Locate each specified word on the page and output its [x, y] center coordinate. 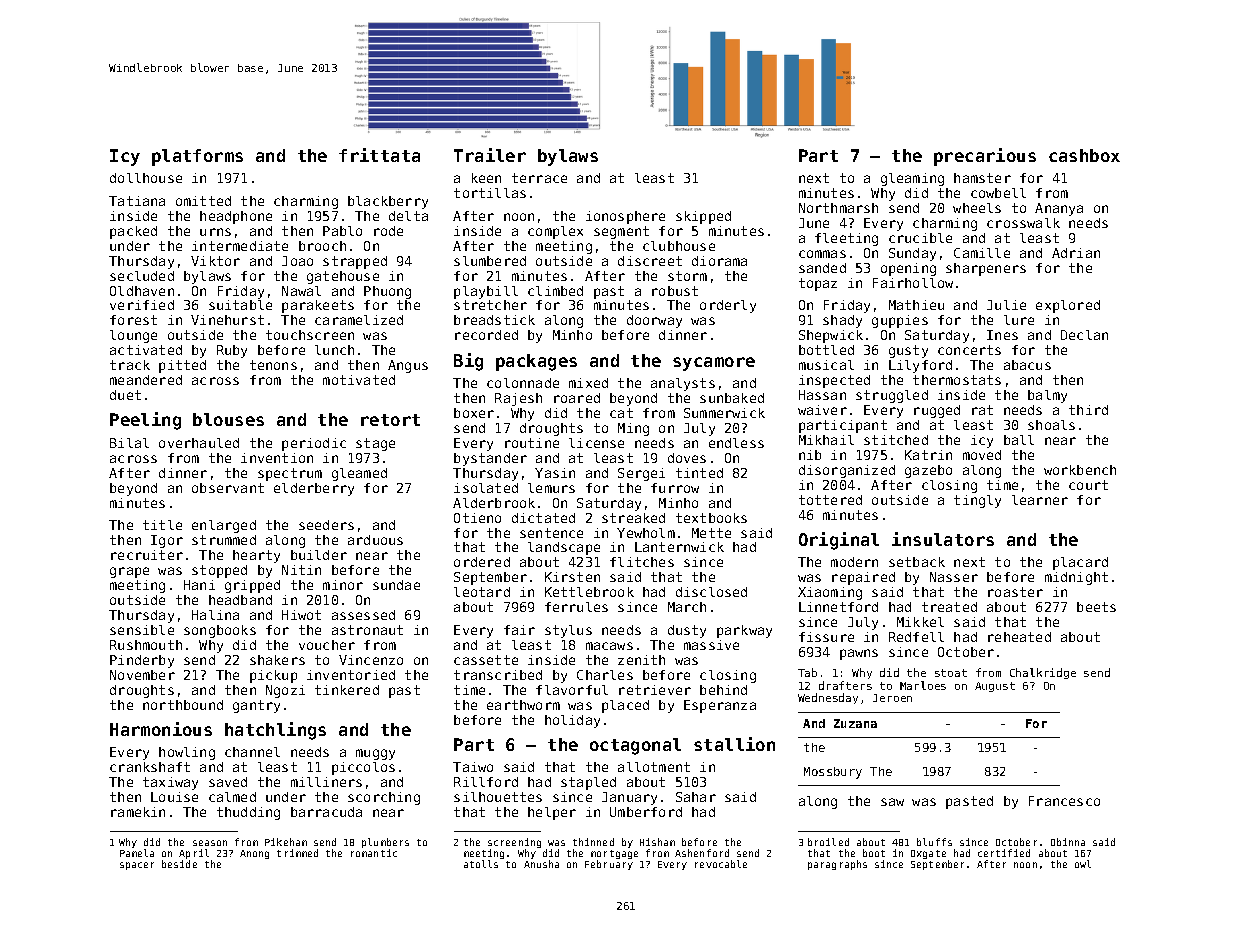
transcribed [498, 675]
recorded [486, 335]
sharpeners [986, 269]
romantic [374, 853]
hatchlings [275, 731]
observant [228, 488]
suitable [240, 305]
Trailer [490, 155]
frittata [379, 155]
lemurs [551, 488]
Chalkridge [1043, 673]
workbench [1080, 470]
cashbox [1084, 155]
